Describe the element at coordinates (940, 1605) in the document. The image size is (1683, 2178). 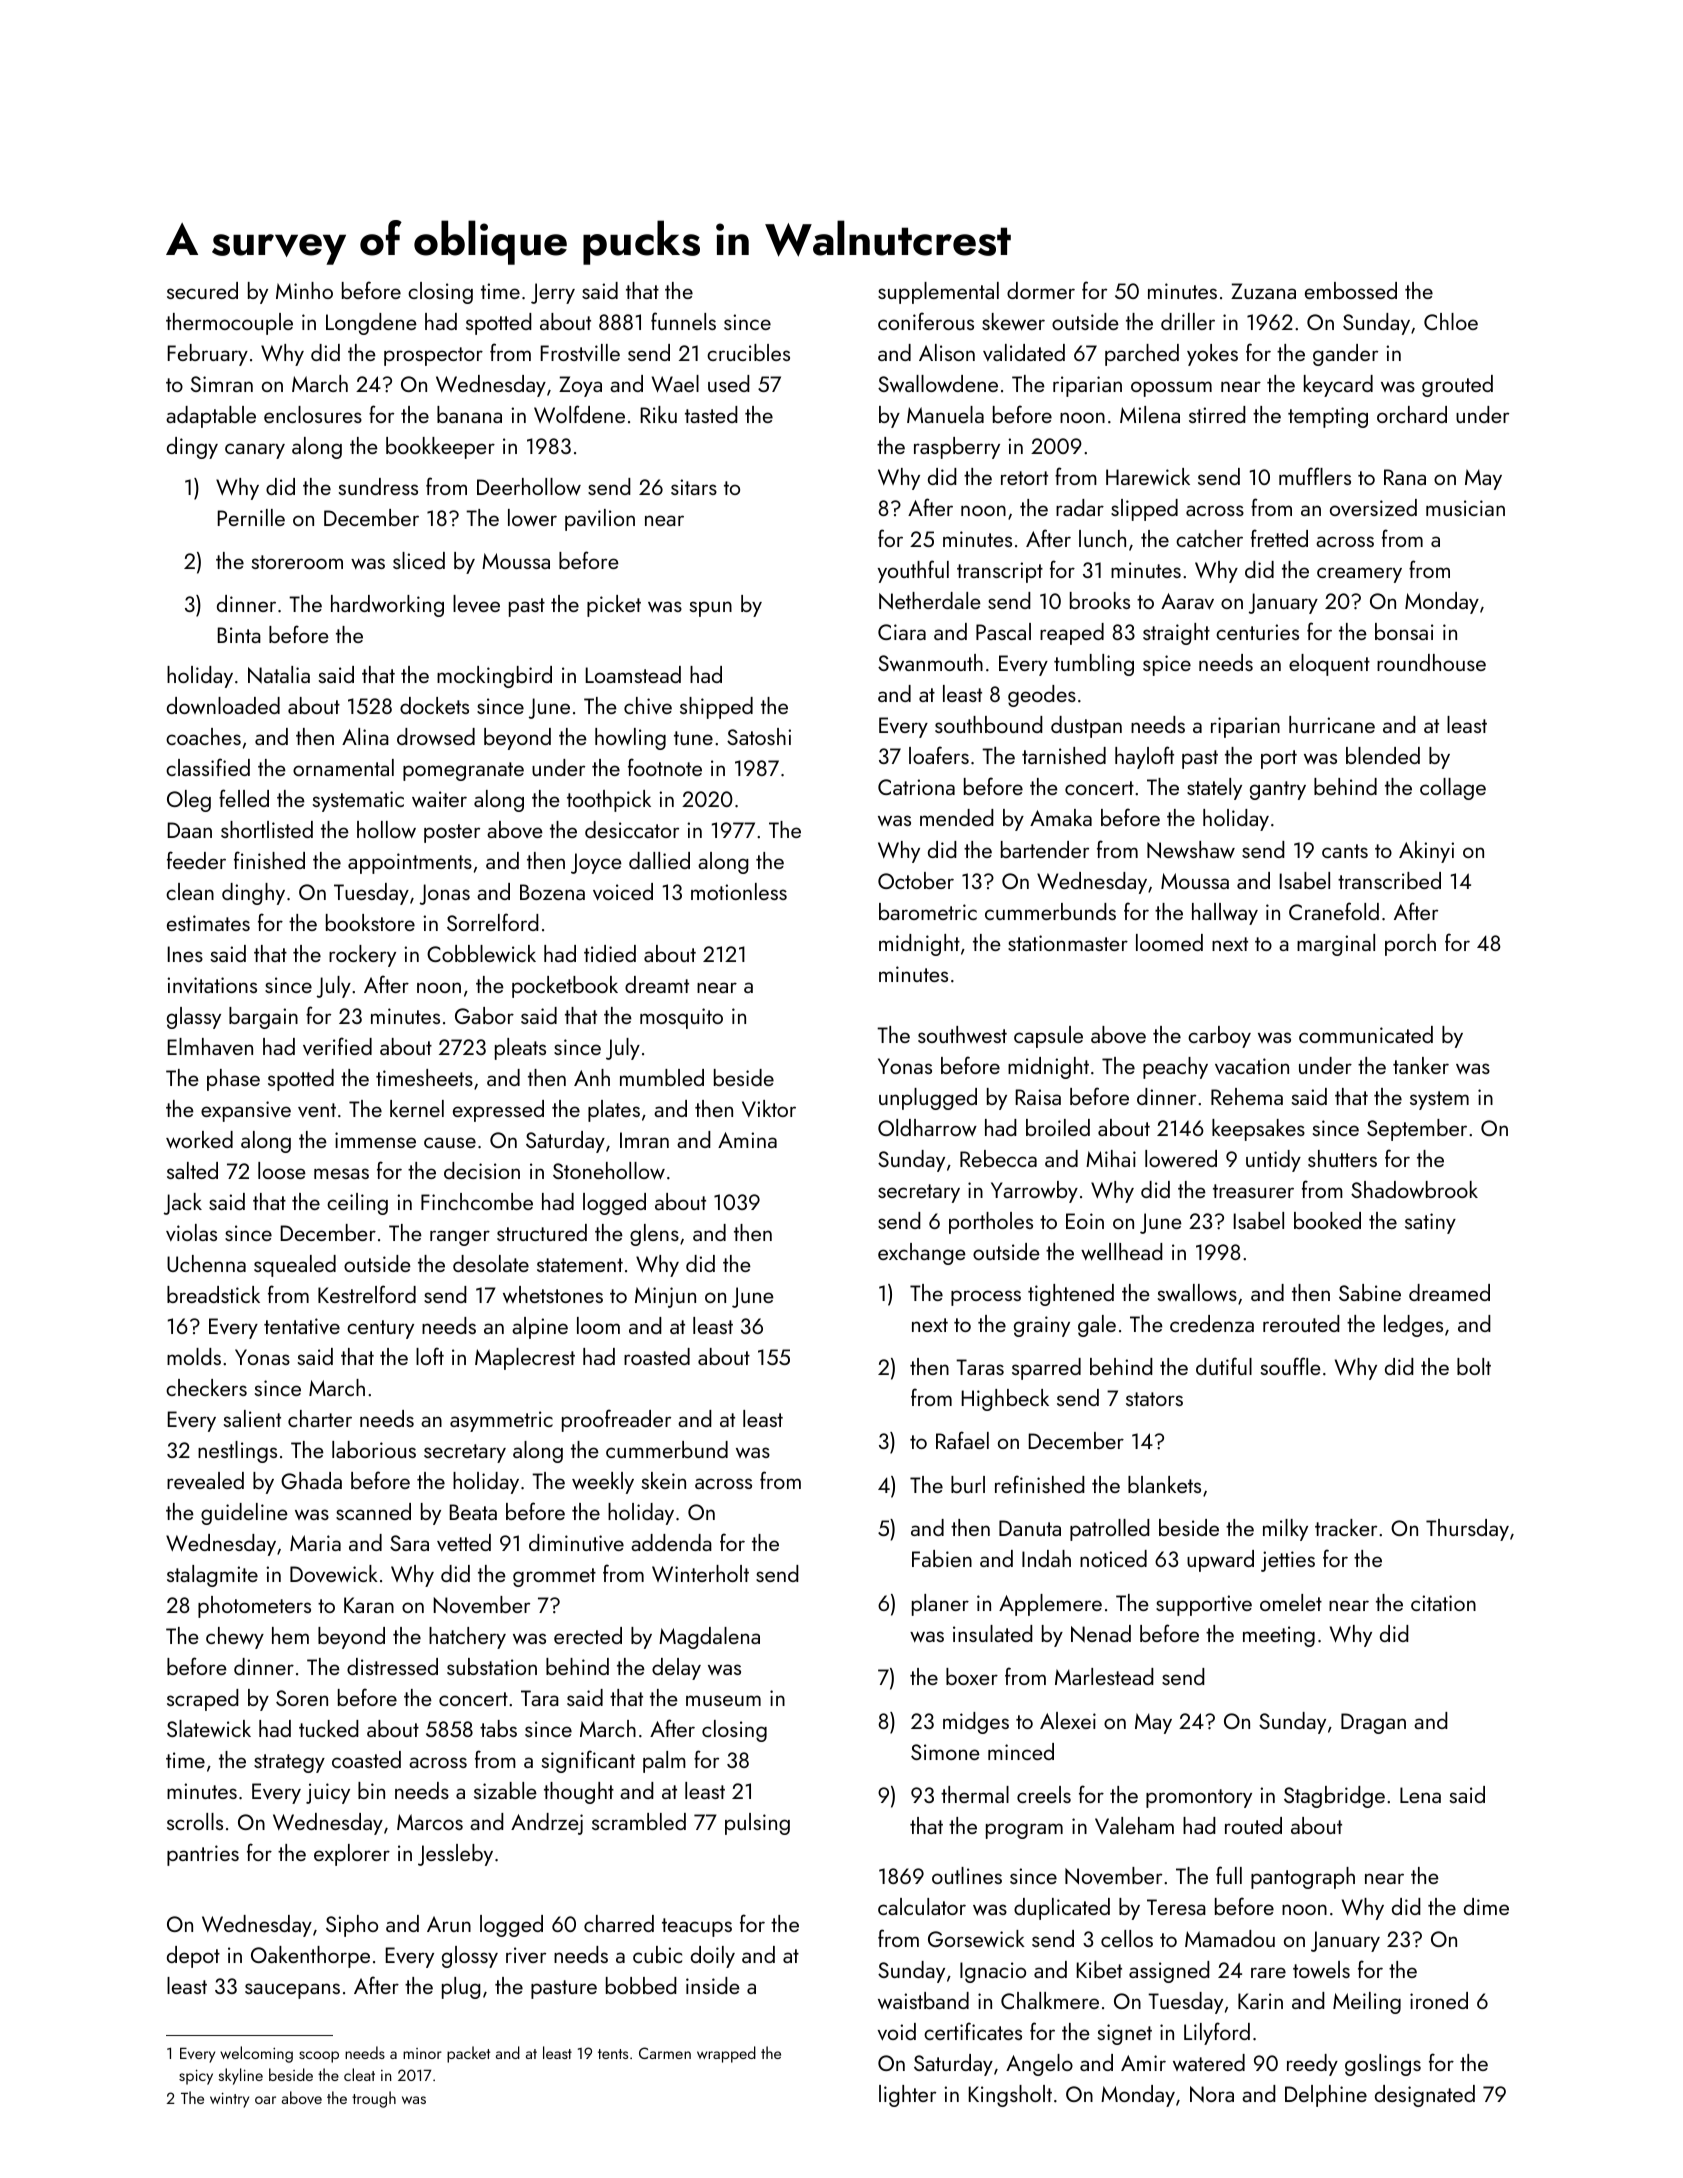
I see `planer` at that location.
